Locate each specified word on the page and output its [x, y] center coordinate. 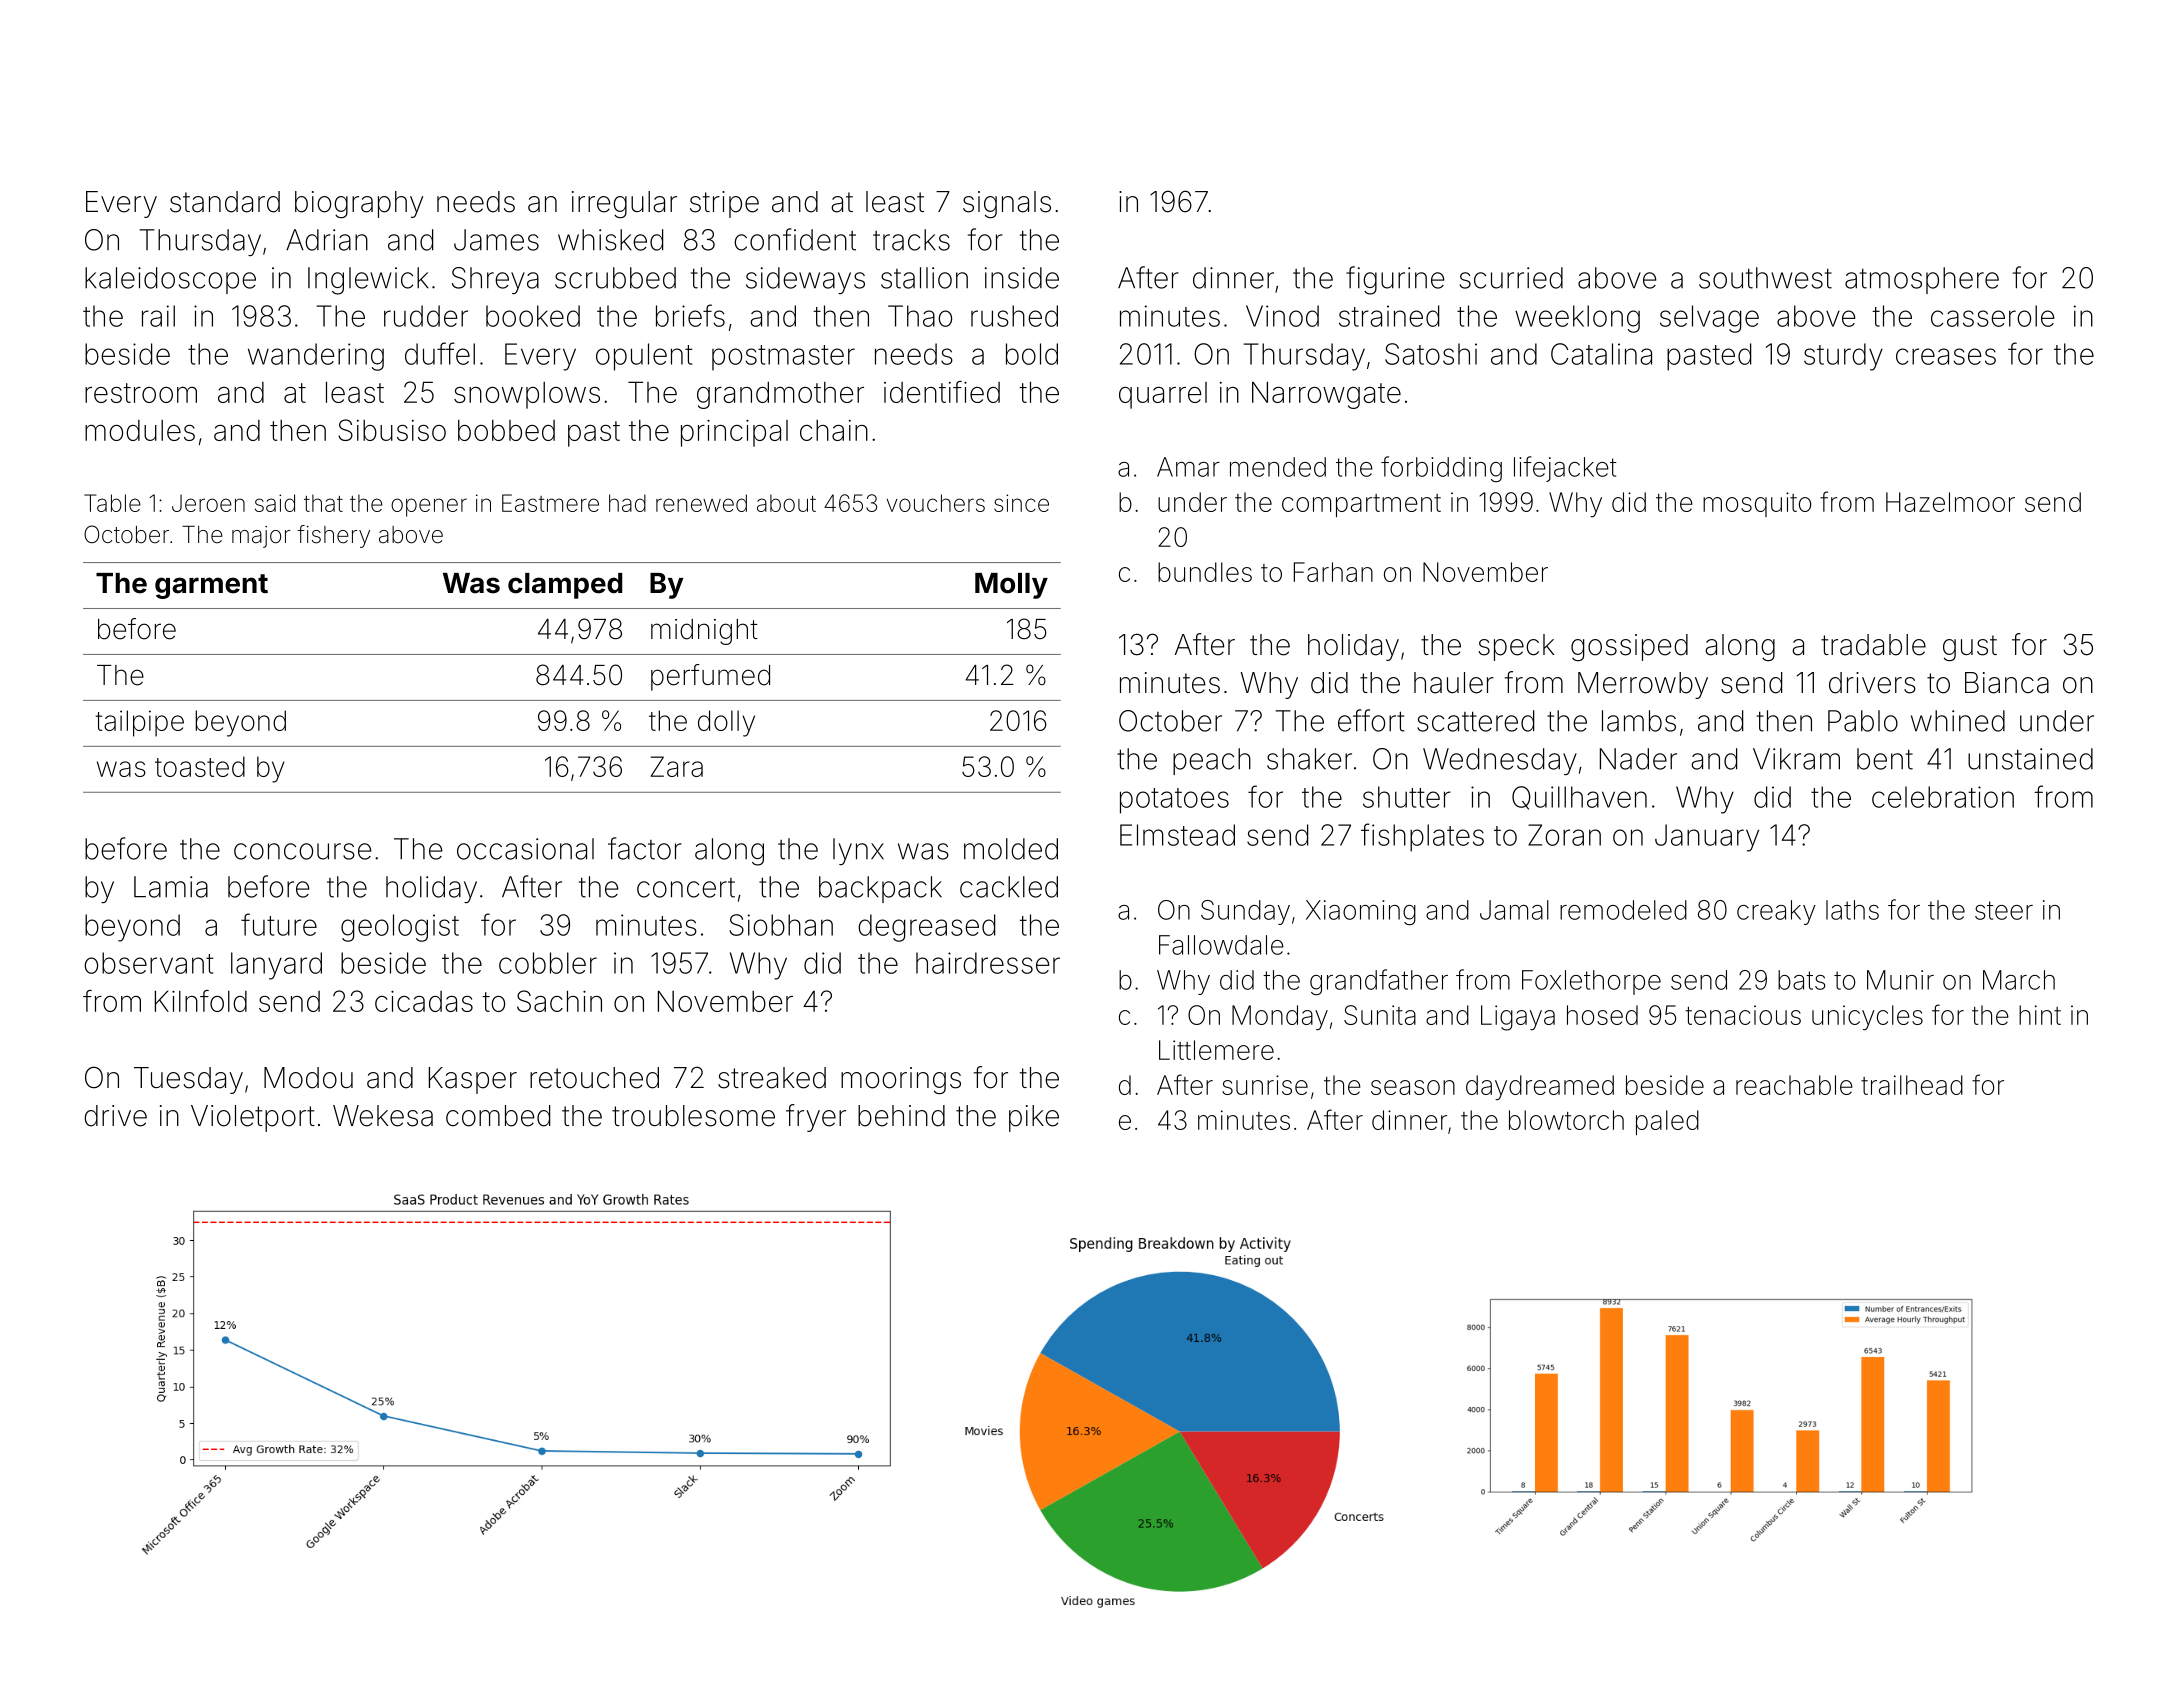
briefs [690, 315]
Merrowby [1643, 685]
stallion [924, 278]
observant [149, 963]
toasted [200, 766]
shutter [1407, 797]
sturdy [1843, 357]
